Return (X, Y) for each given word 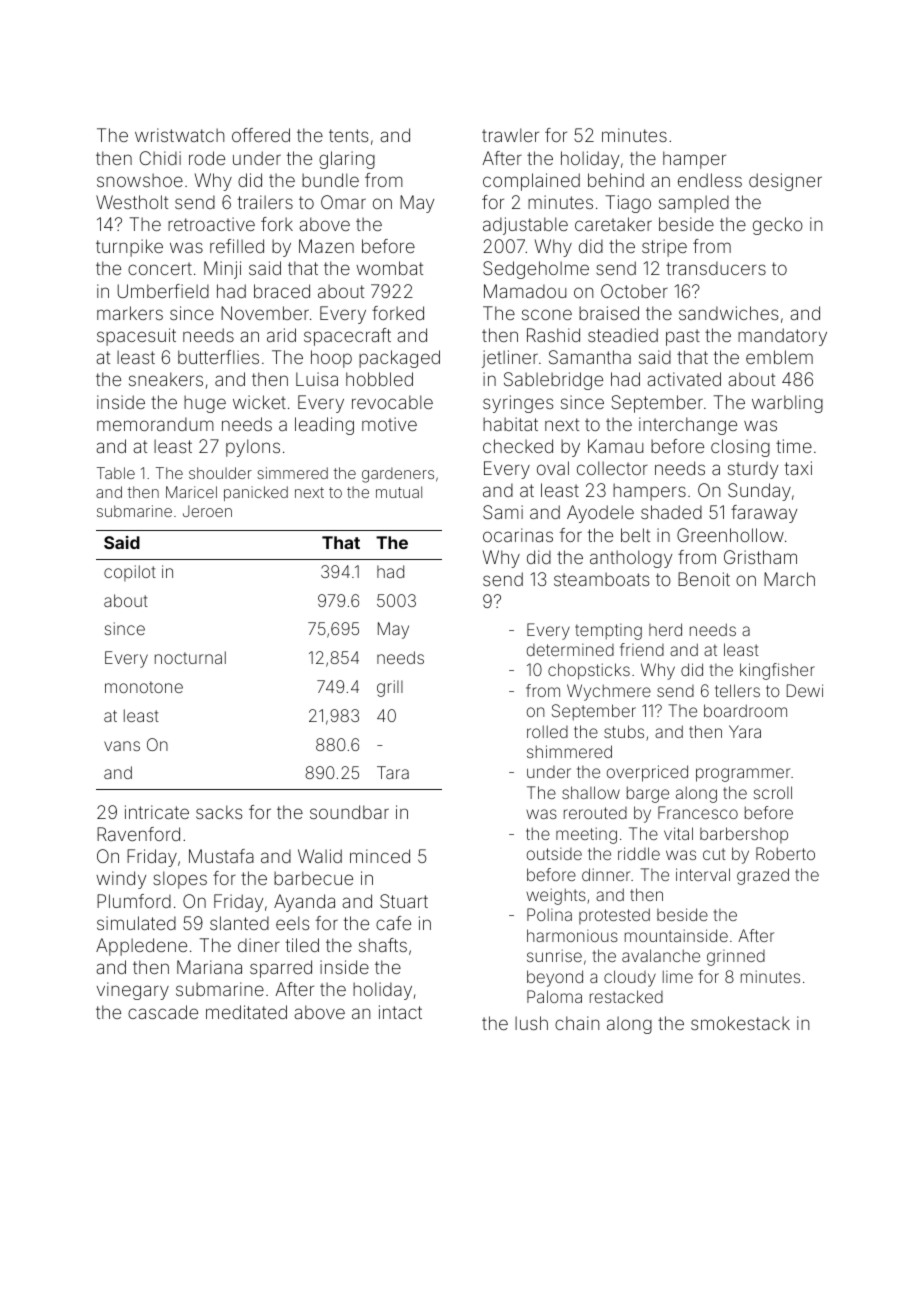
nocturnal (190, 657)
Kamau (615, 446)
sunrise (554, 955)
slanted (239, 923)
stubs (624, 731)
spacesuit (136, 337)
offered (261, 135)
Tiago (628, 204)
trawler (510, 135)
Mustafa (221, 856)
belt (635, 535)
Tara (393, 772)
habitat (510, 424)
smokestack (740, 1023)
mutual (399, 492)
